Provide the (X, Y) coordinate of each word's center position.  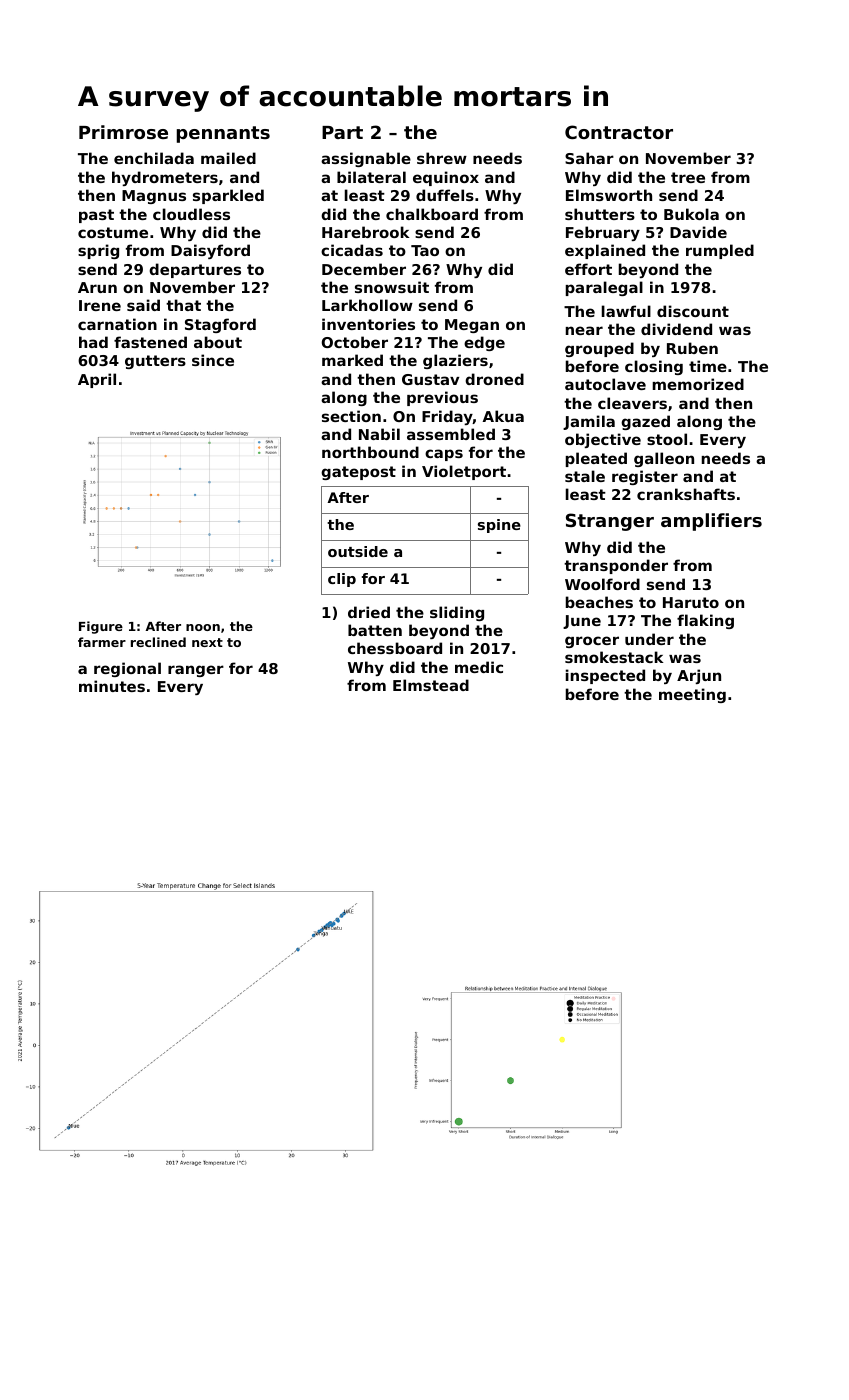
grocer (592, 642)
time (708, 366)
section (351, 416)
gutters (155, 362)
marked (352, 360)
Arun (97, 287)
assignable (366, 159)
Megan (472, 326)
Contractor (619, 132)
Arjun (699, 676)
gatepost (358, 473)
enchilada (154, 158)
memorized (698, 384)
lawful (626, 311)
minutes (112, 686)
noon (203, 627)
